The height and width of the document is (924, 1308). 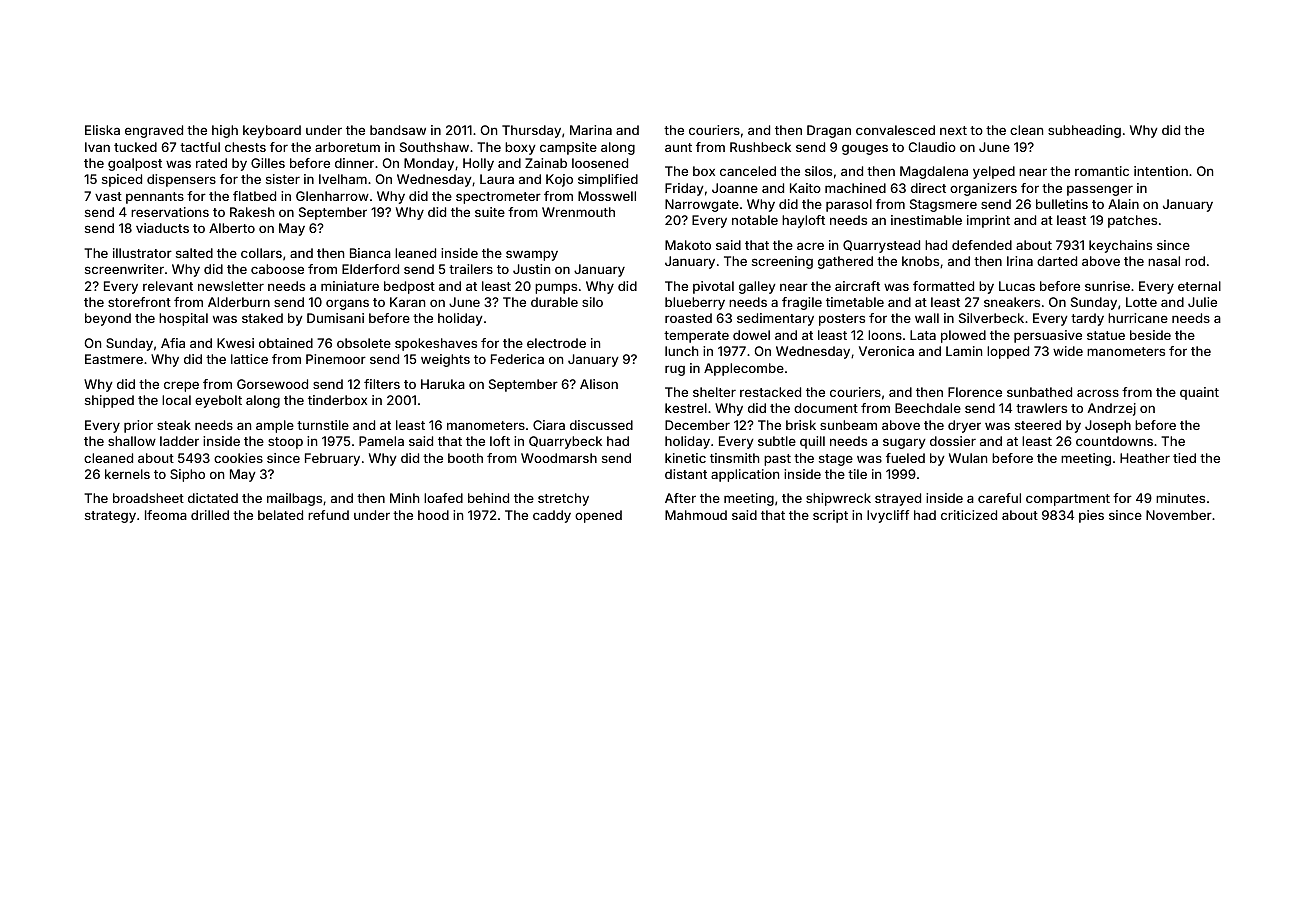 What do you see at coordinates (1084, 131) in the document?
I see `subheading` at bounding box center [1084, 131].
